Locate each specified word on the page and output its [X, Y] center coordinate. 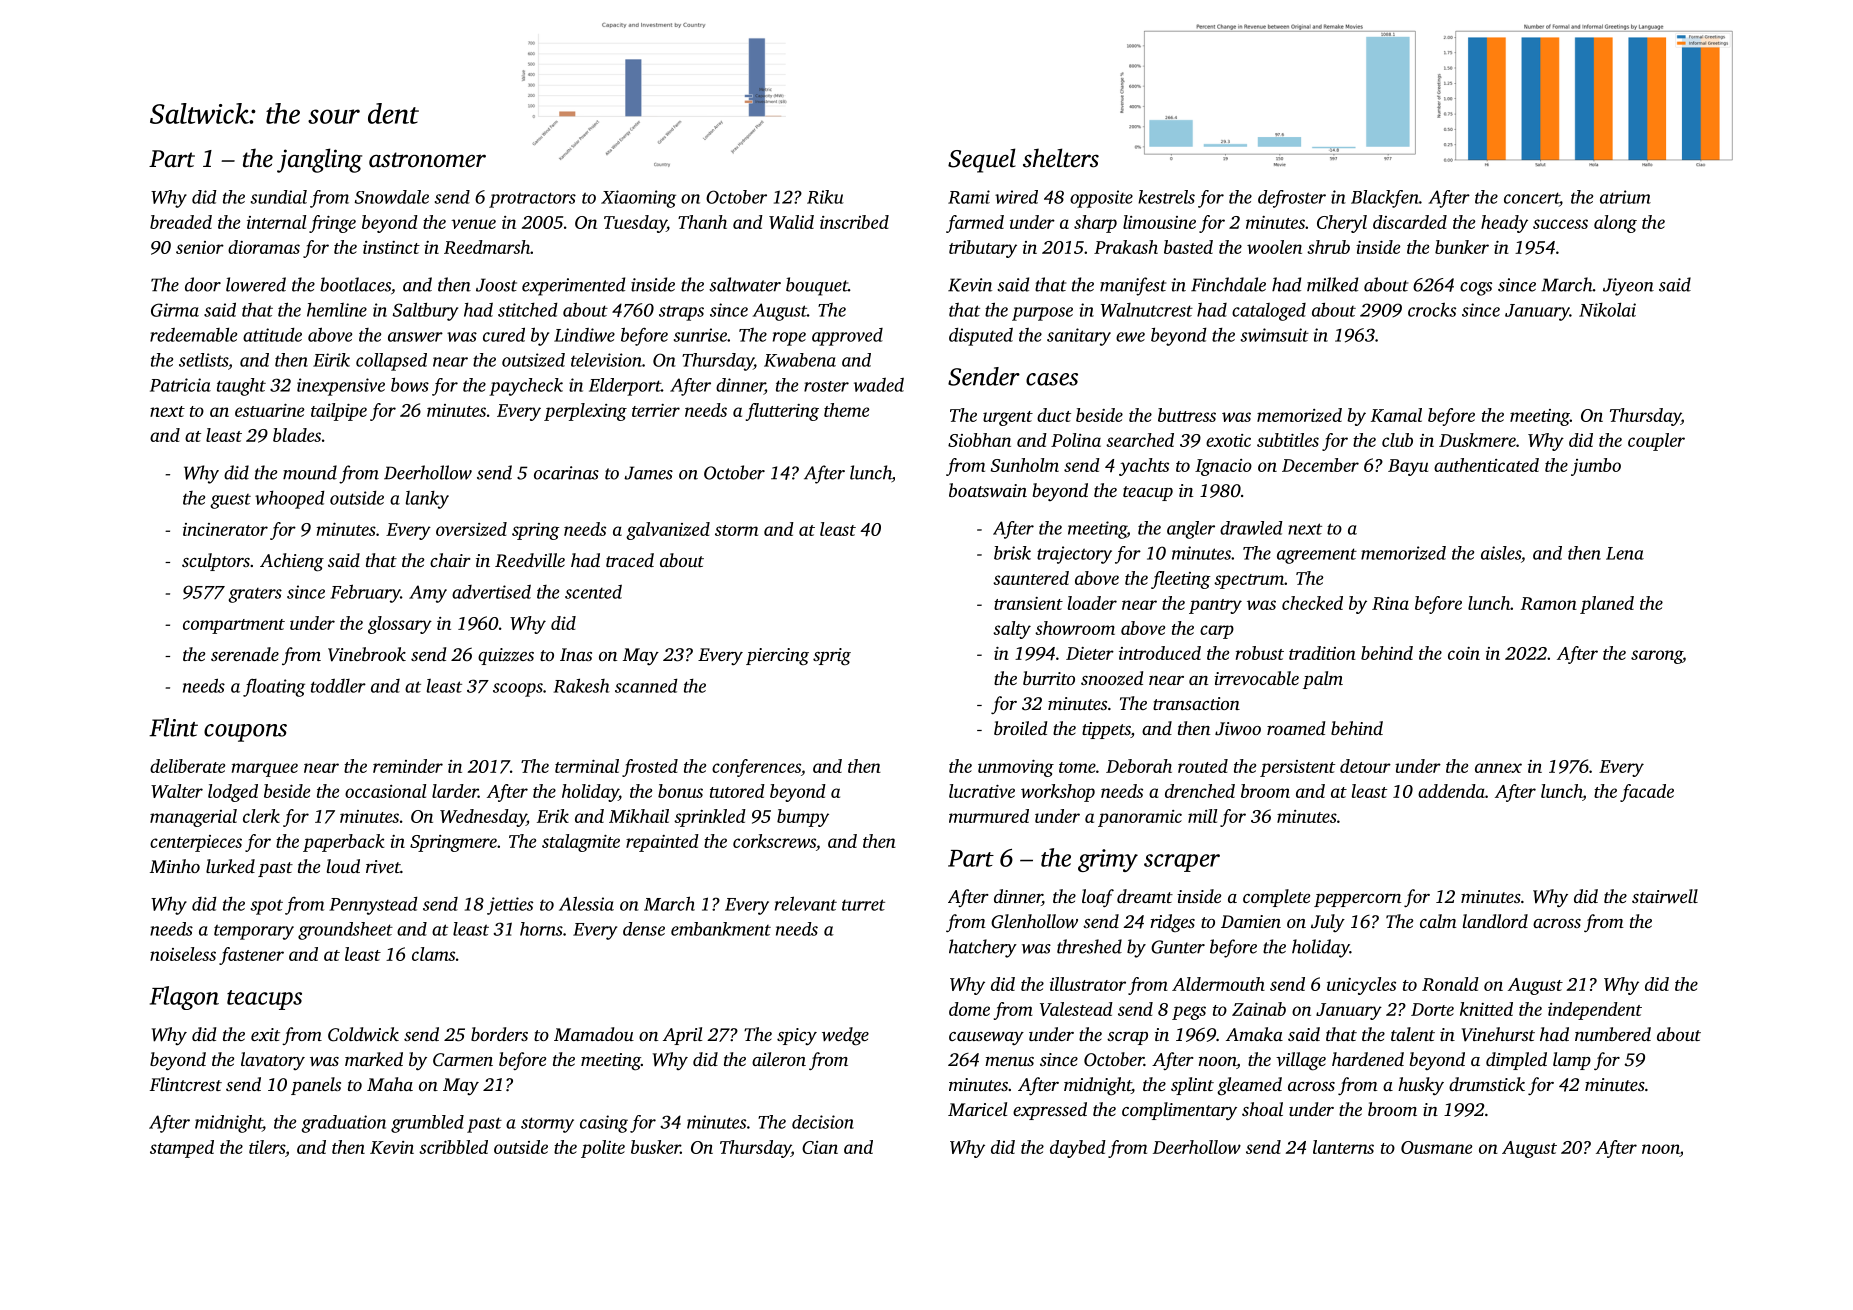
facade [1647, 793]
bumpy [803, 818]
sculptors [216, 562]
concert [1531, 198]
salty [1012, 630]
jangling [319, 160]
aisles [1501, 553]
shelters [1061, 158]
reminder [408, 766]
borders [499, 1034]
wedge [845, 1036]
